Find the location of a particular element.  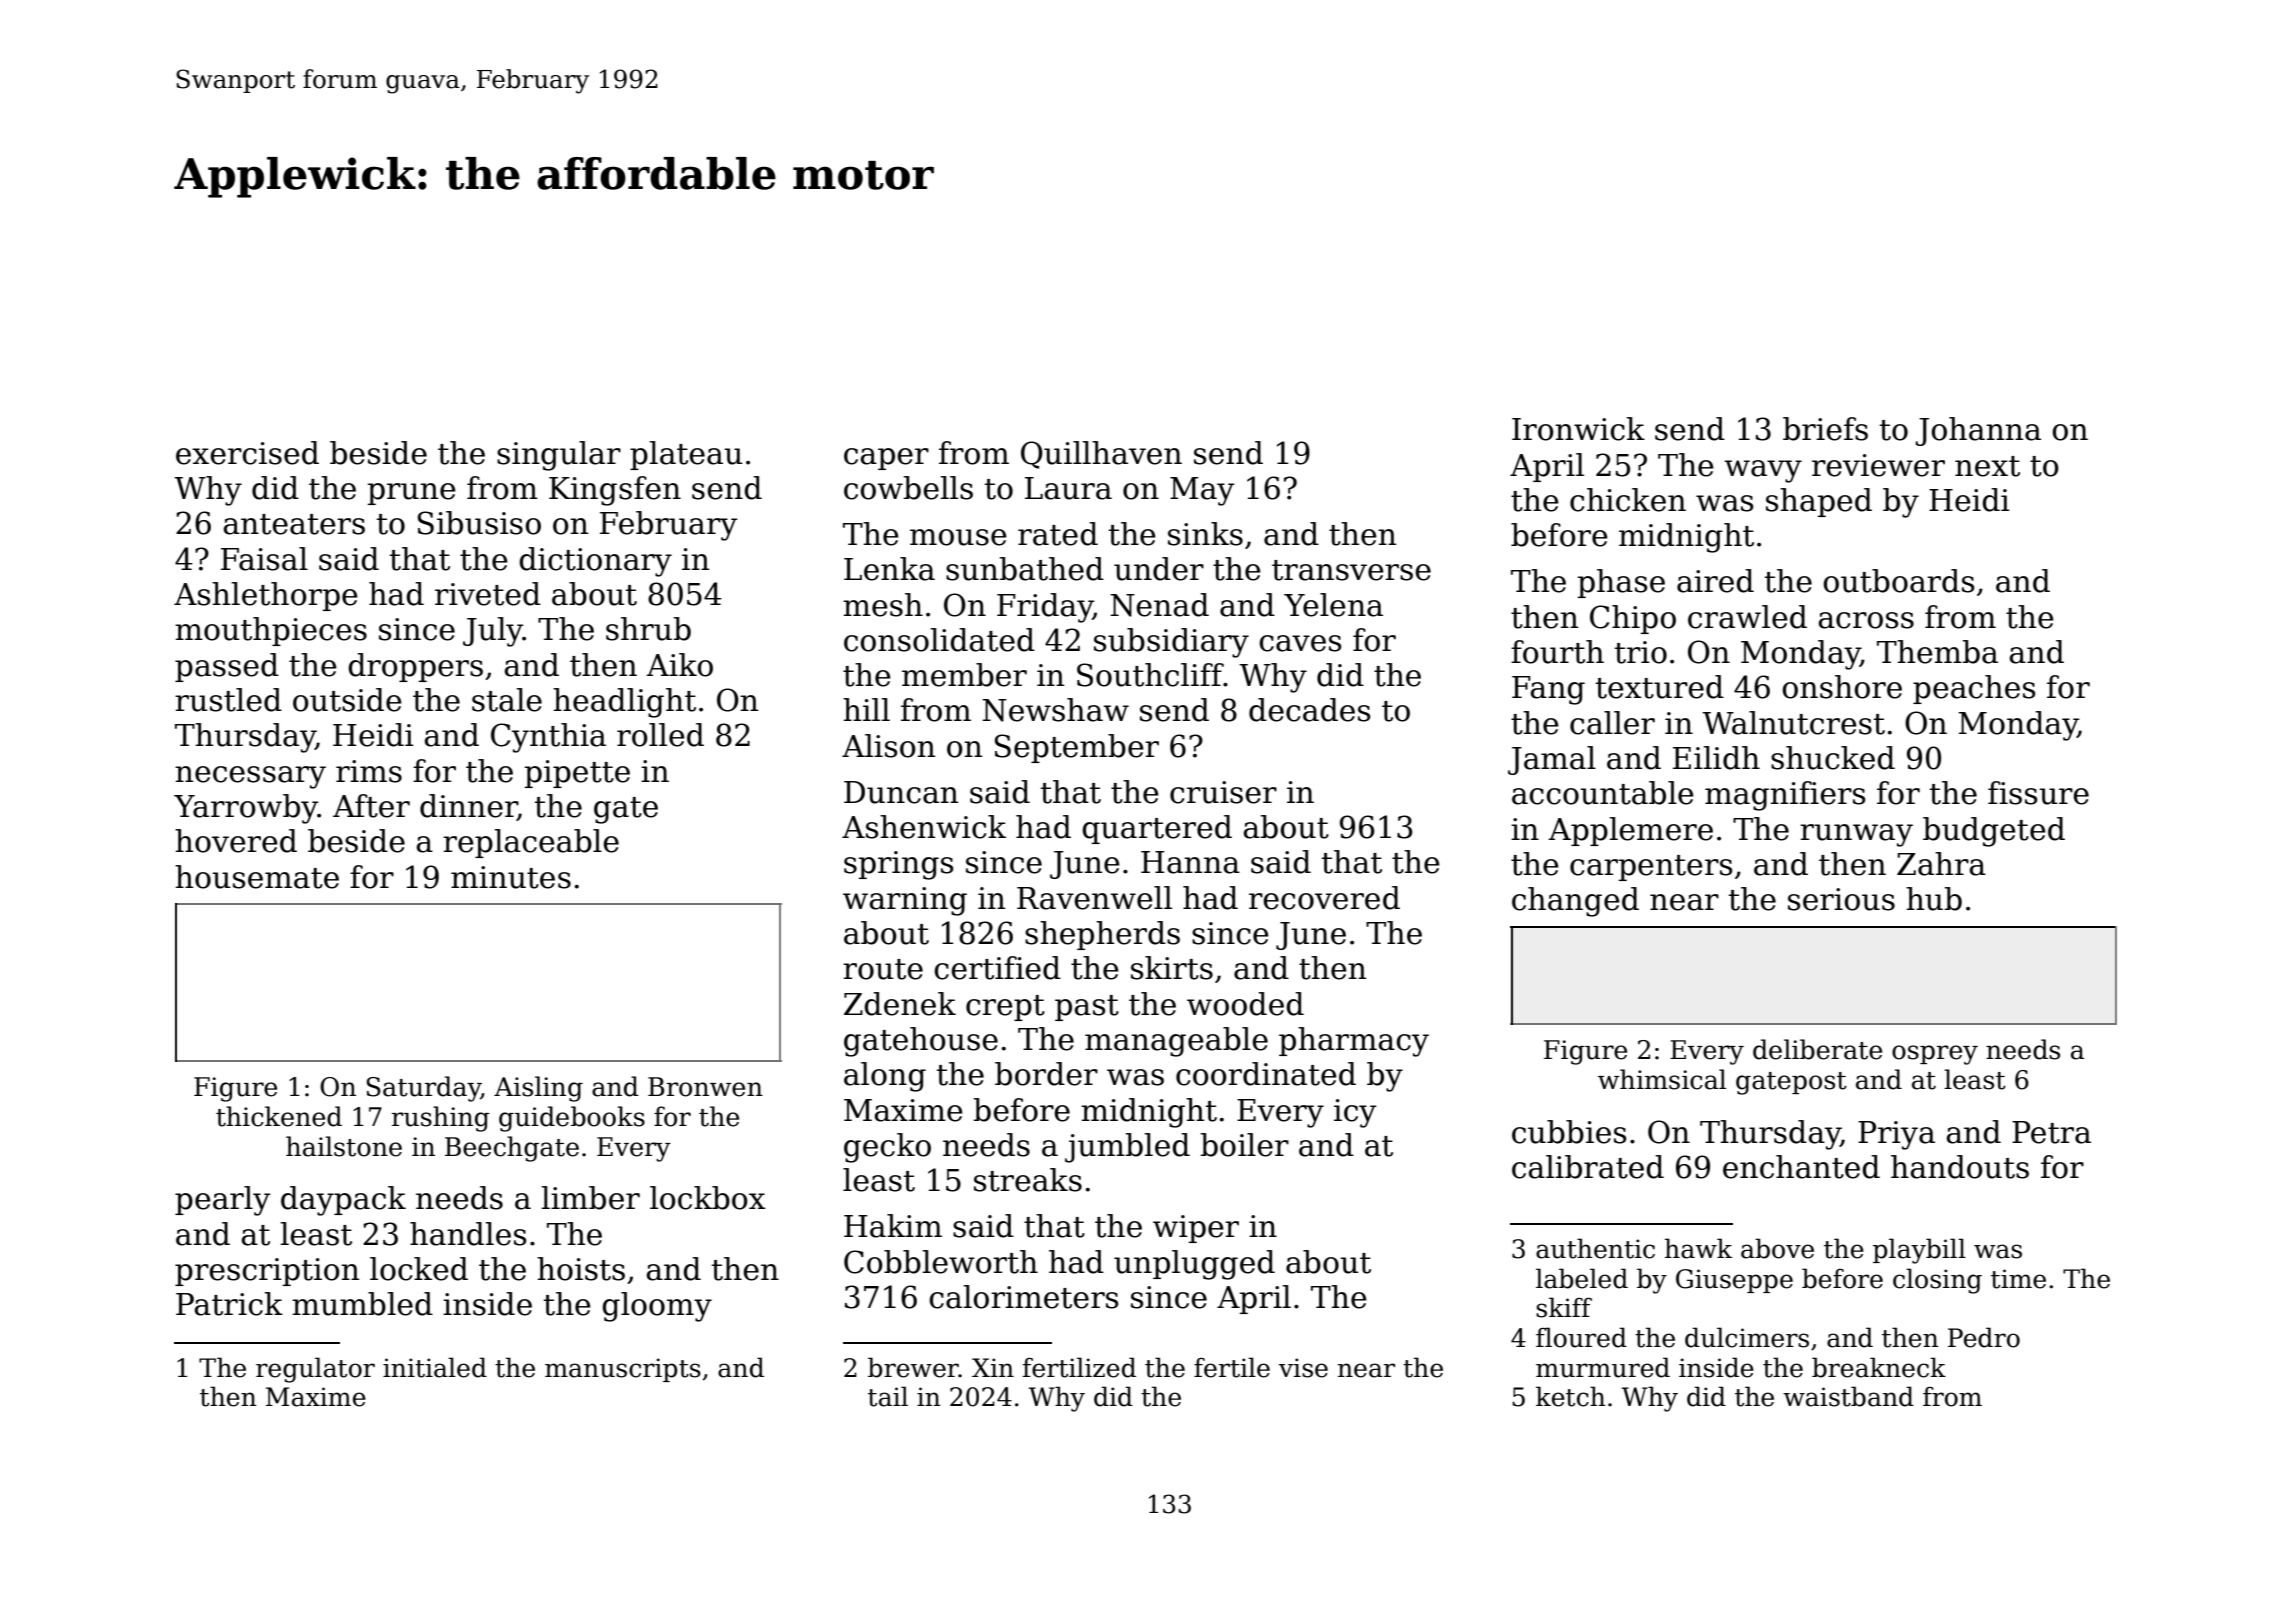

September is located at coordinates (1077, 748).
